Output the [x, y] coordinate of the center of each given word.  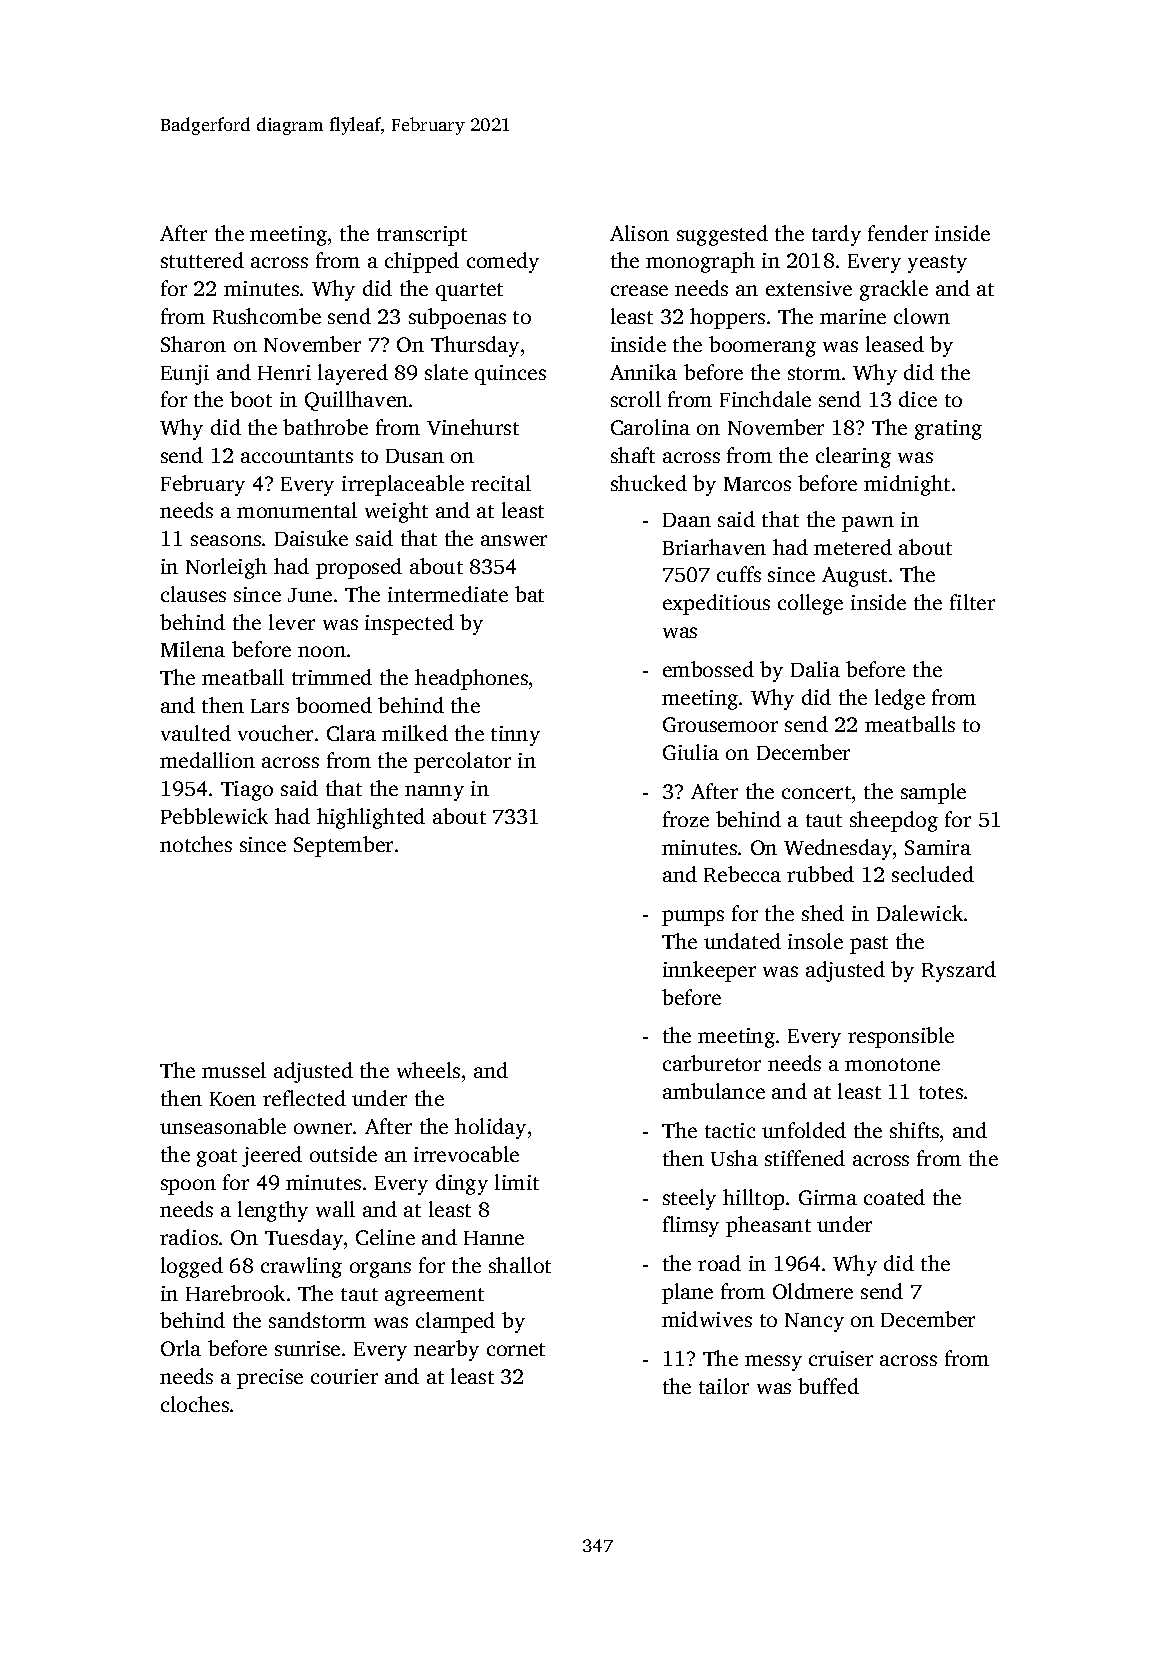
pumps [693, 918]
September [343, 846]
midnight [907, 485]
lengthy [273, 1211]
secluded [933, 874]
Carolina [650, 427]
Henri [284, 372]
